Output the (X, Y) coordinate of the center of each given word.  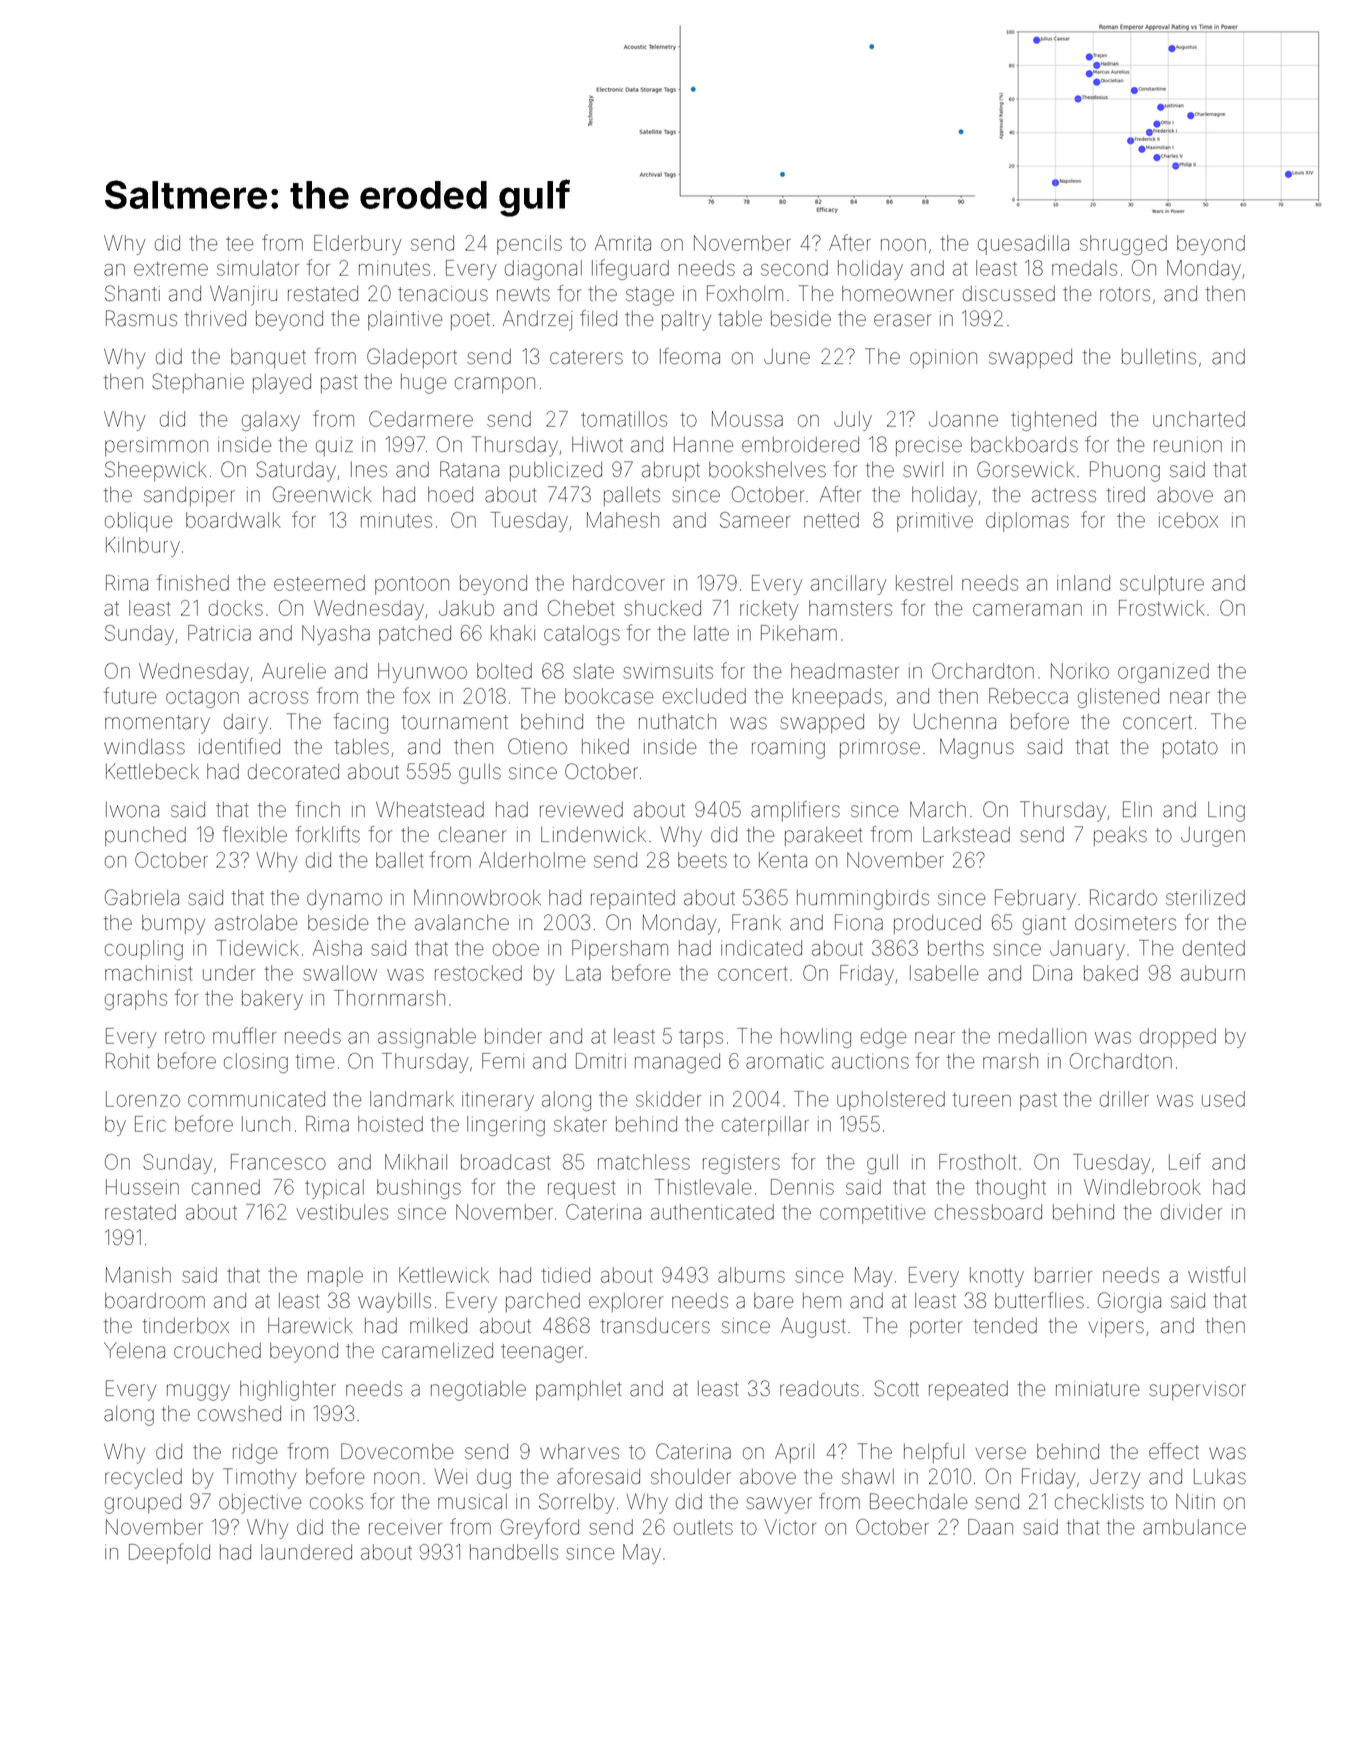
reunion (1188, 445)
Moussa (747, 419)
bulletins (1159, 357)
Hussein (142, 1187)
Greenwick (322, 494)
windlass (144, 747)
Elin (1137, 809)
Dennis (802, 1187)
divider (1191, 1212)
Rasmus (141, 318)
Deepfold (169, 1553)
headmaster (845, 671)
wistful (1216, 1274)
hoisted (390, 1124)
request (581, 1190)
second (794, 268)
